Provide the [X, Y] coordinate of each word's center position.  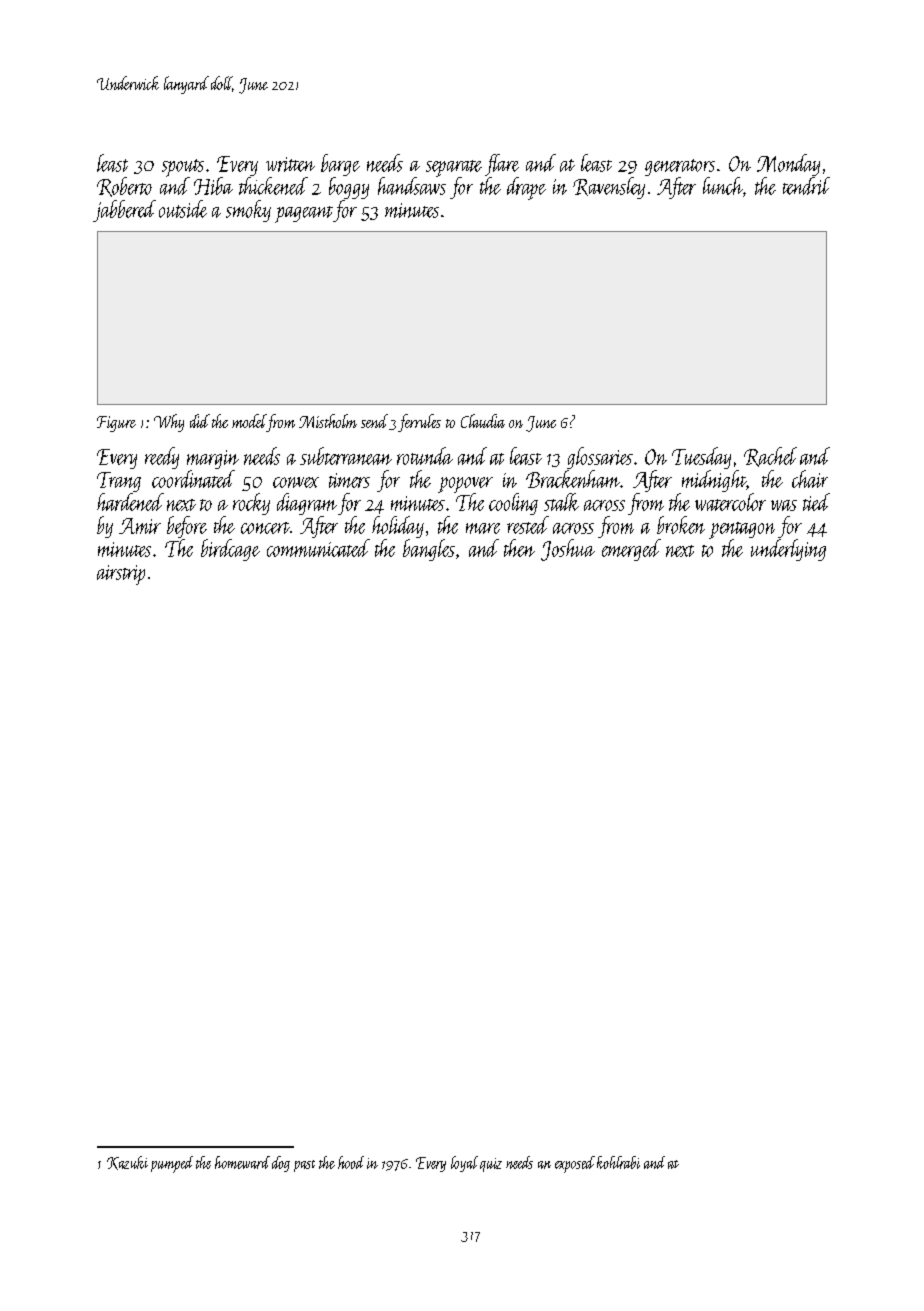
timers [349, 480]
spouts [183, 168]
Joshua [568, 550]
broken [681, 525]
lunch [723, 186]
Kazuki [127, 1163]
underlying [788, 550]
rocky [251, 504]
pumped [172, 1164]
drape [526, 188]
